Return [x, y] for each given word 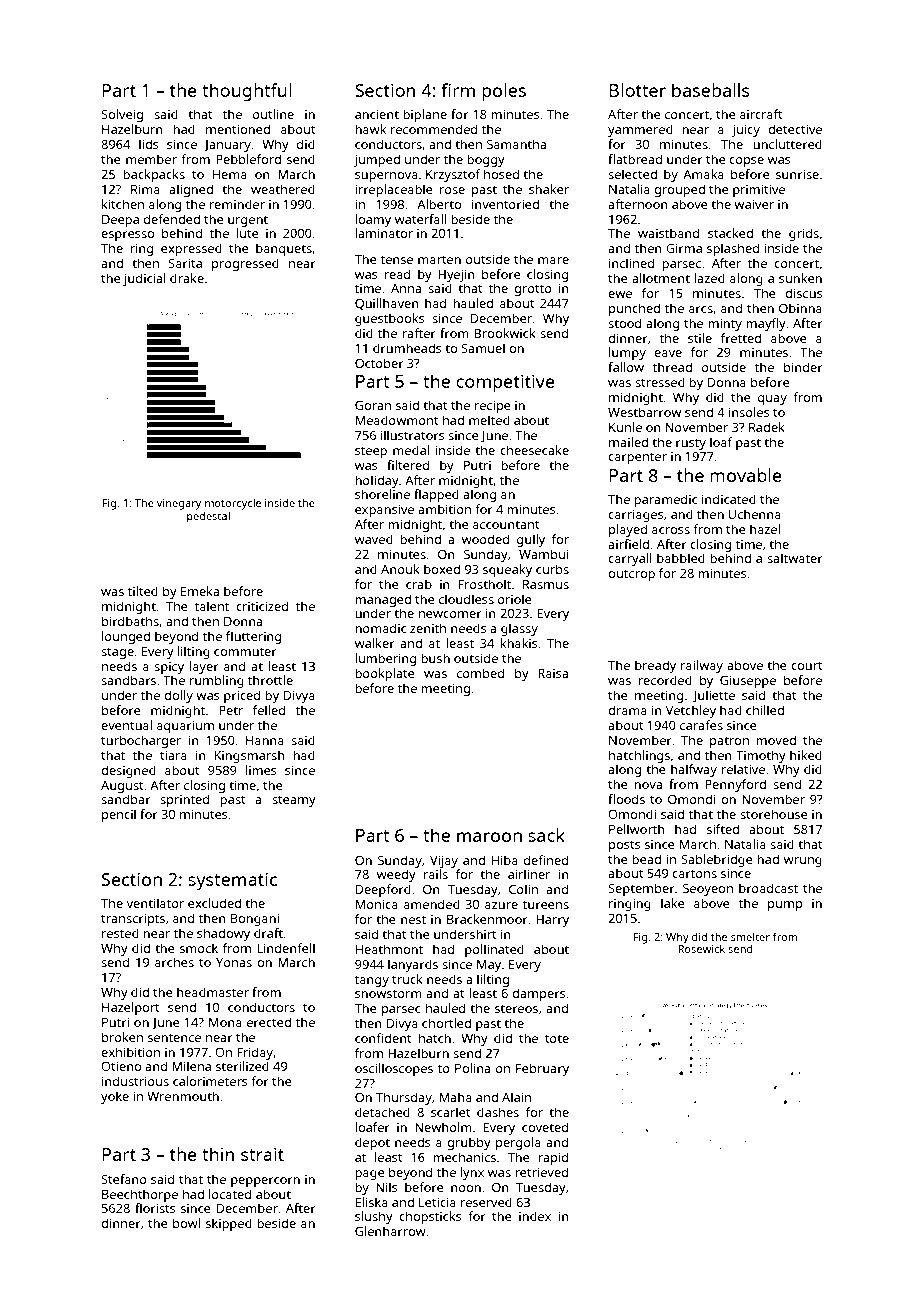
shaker [549, 189]
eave [668, 353]
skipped [229, 1224]
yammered [640, 130]
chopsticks [430, 1217]
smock [199, 948]
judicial [144, 279]
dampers [538, 994]
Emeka [200, 591]
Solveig [122, 115]
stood [624, 323]
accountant [506, 525]
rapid [553, 1158]
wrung [803, 862]
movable [746, 475]
